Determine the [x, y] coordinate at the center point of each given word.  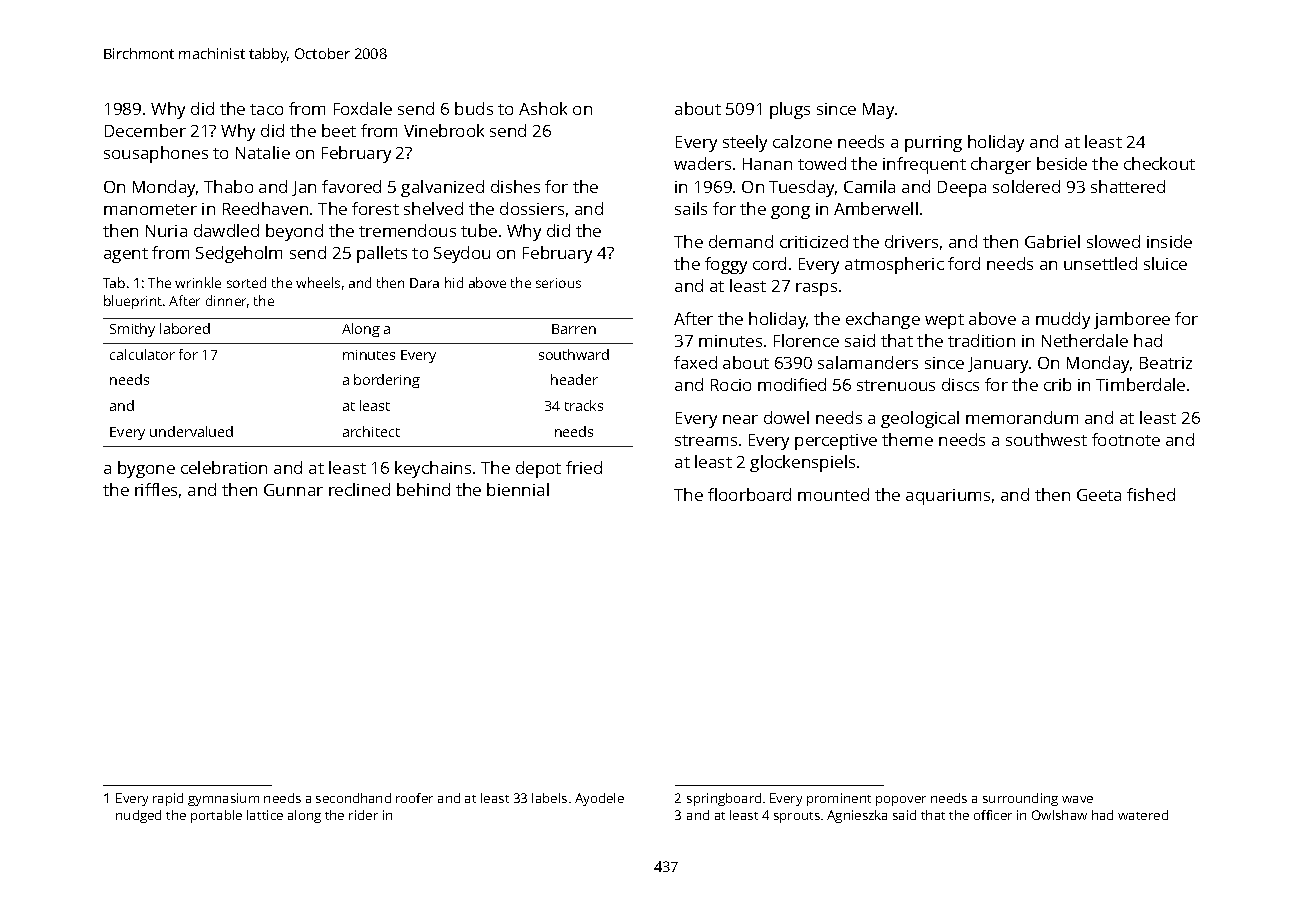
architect [371, 431]
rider [363, 815]
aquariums [948, 497]
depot [538, 469]
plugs [790, 110]
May [878, 111]
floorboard [749, 494]
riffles [156, 489]
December [145, 130]
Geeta [1099, 495]
